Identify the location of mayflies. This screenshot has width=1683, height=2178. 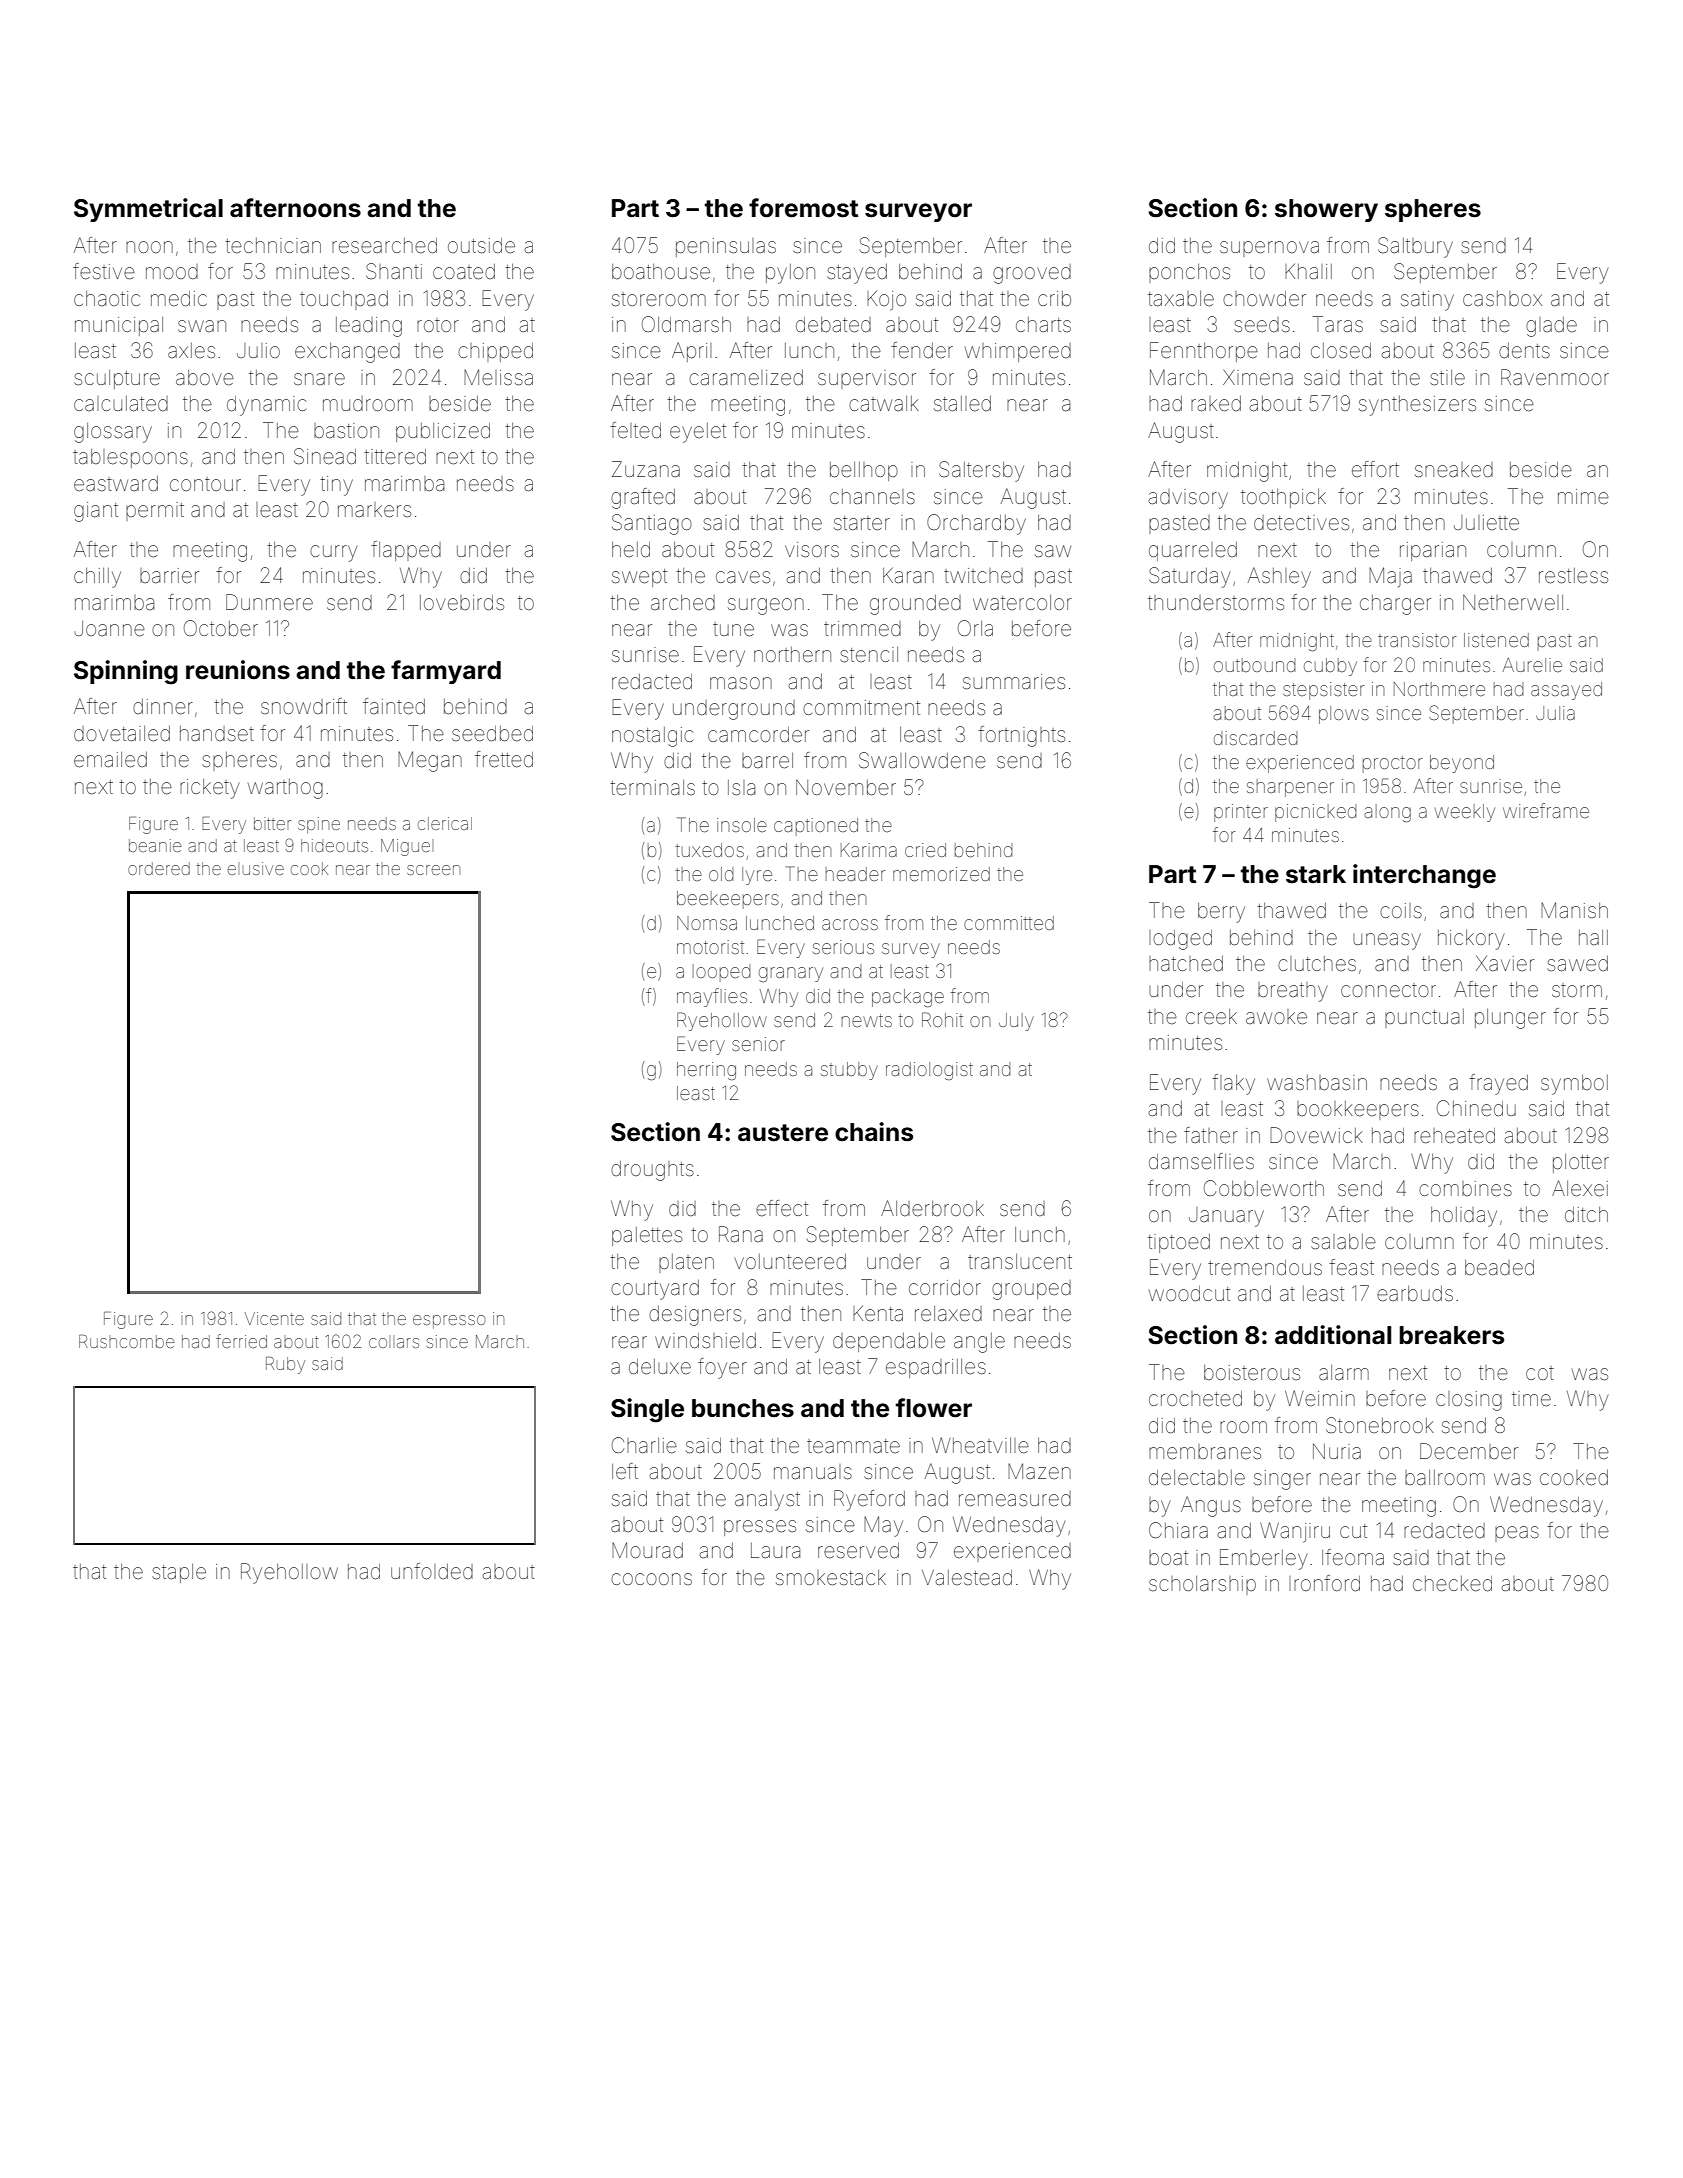
(712, 997).
